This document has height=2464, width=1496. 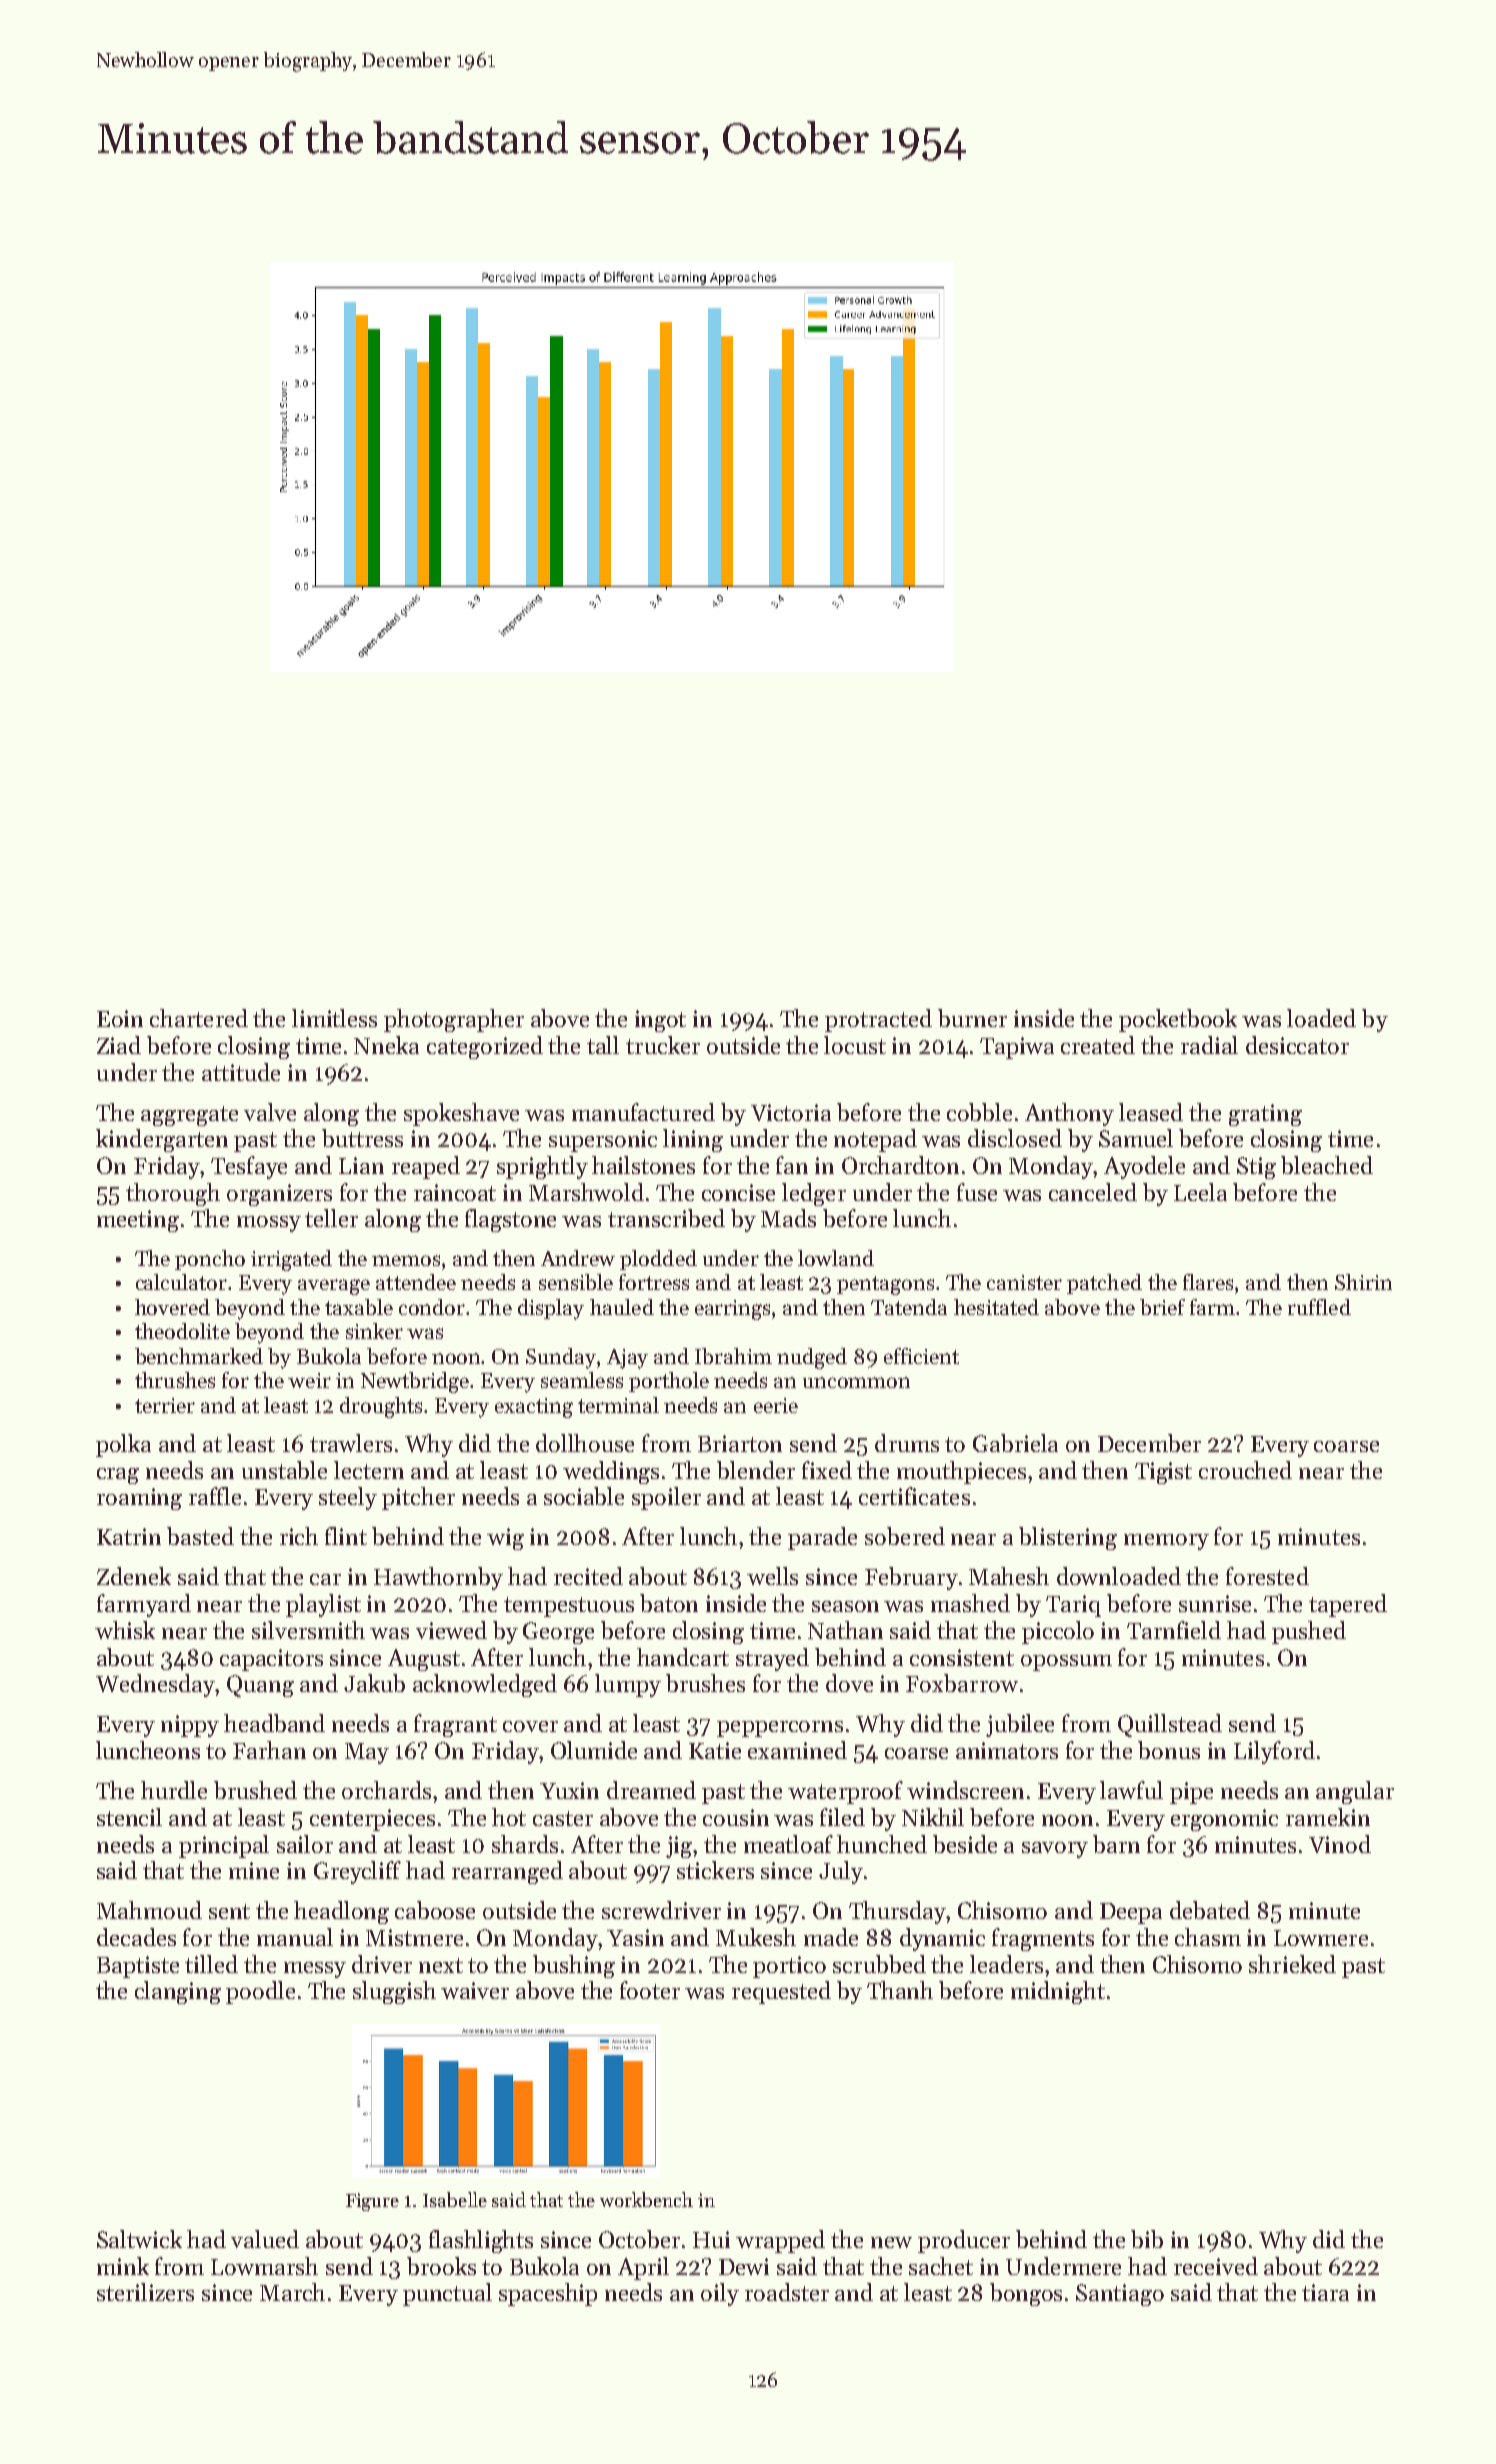 What do you see at coordinates (447, 2294) in the document?
I see `punctual` at bounding box center [447, 2294].
